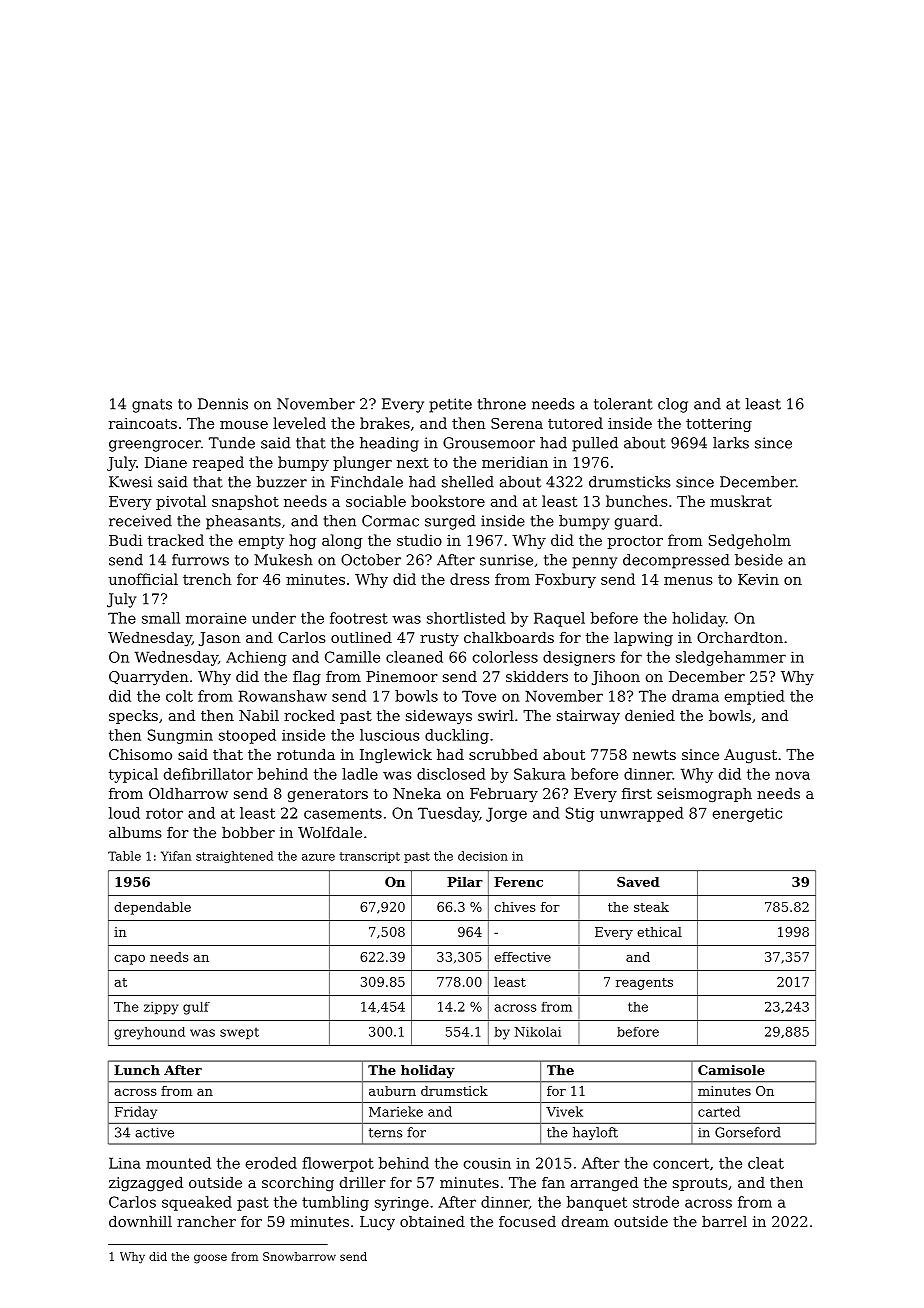  What do you see at coordinates (724, 1221) in the screenshot?
I see `barrel` at bounding box center [724, 1221].
